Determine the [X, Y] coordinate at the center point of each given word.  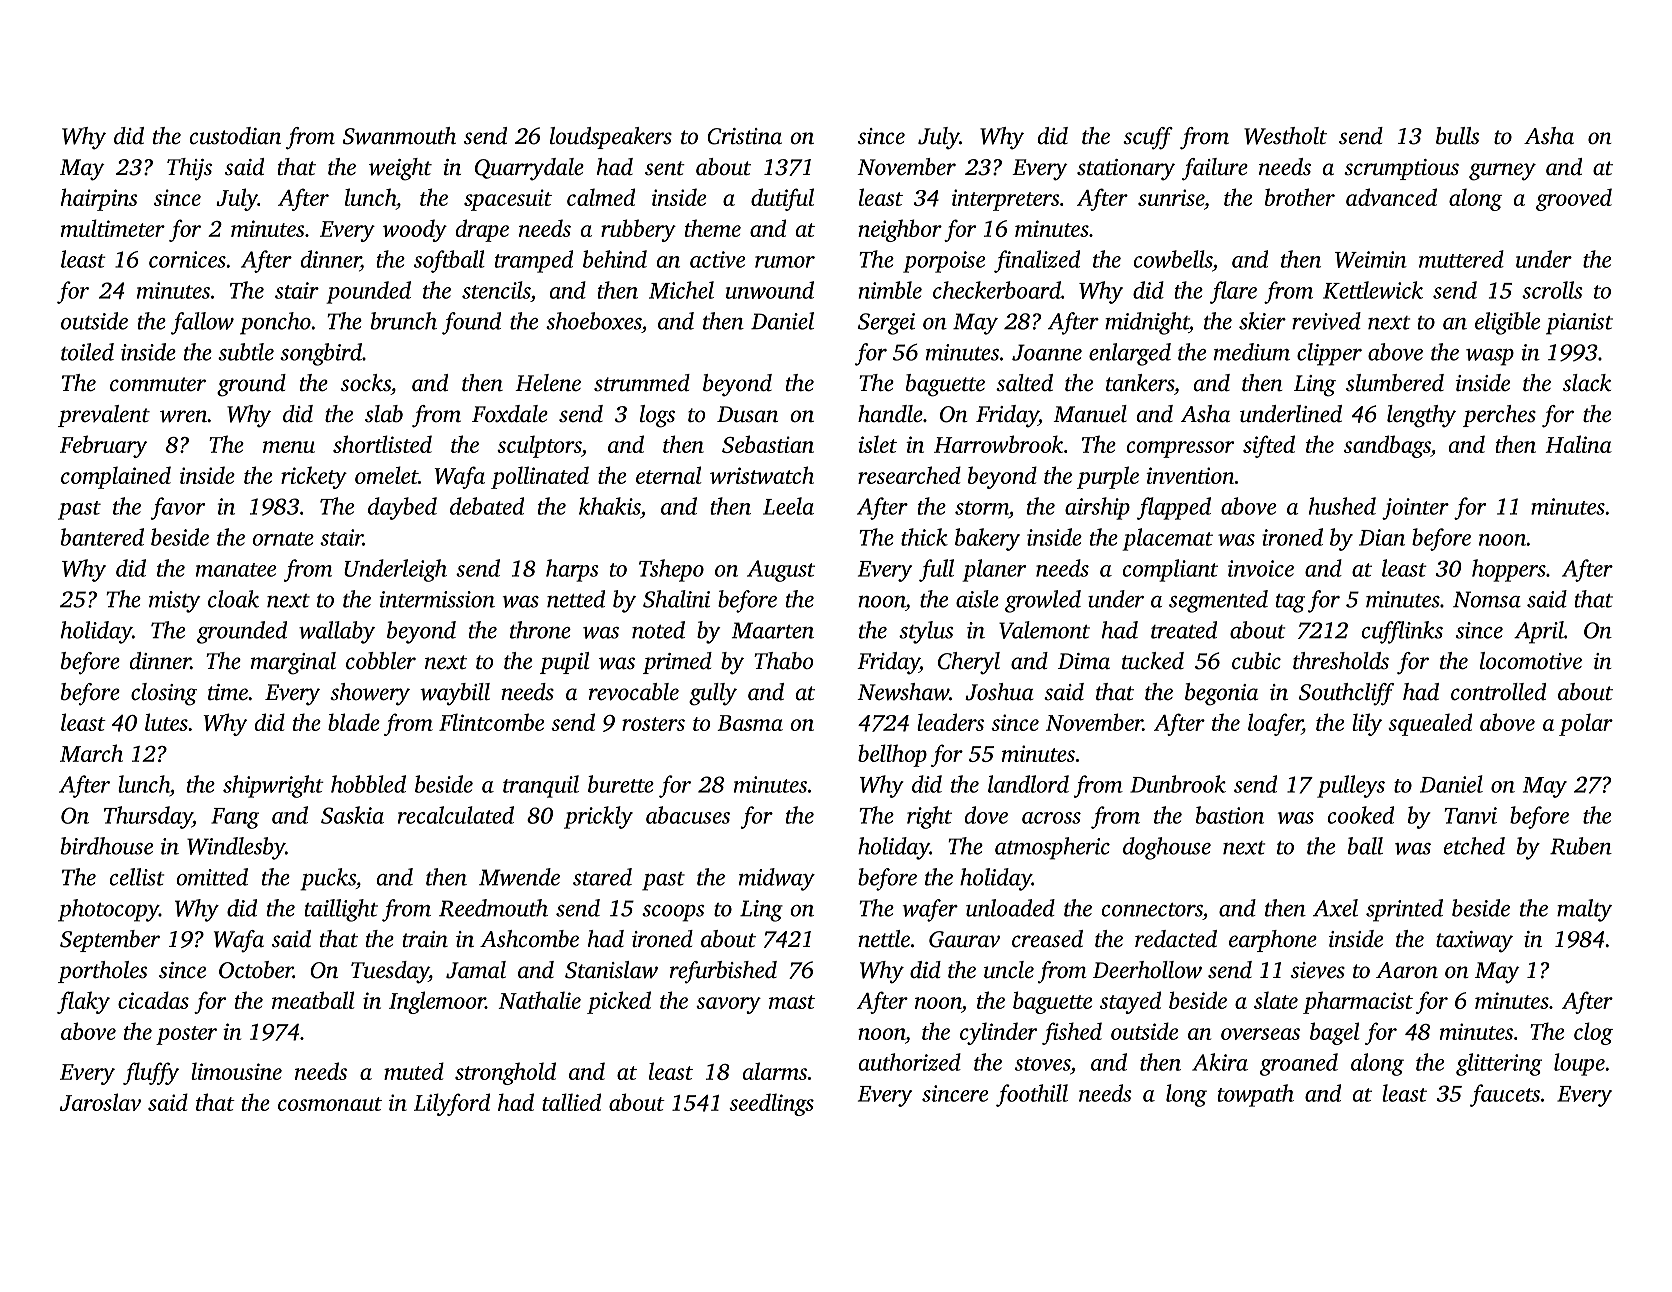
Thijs [189, 169]
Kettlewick [1373, 290]
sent [665, 168]
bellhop [892, 755]
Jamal [476, 970]
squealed [1430, 724]
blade [354, 722]
